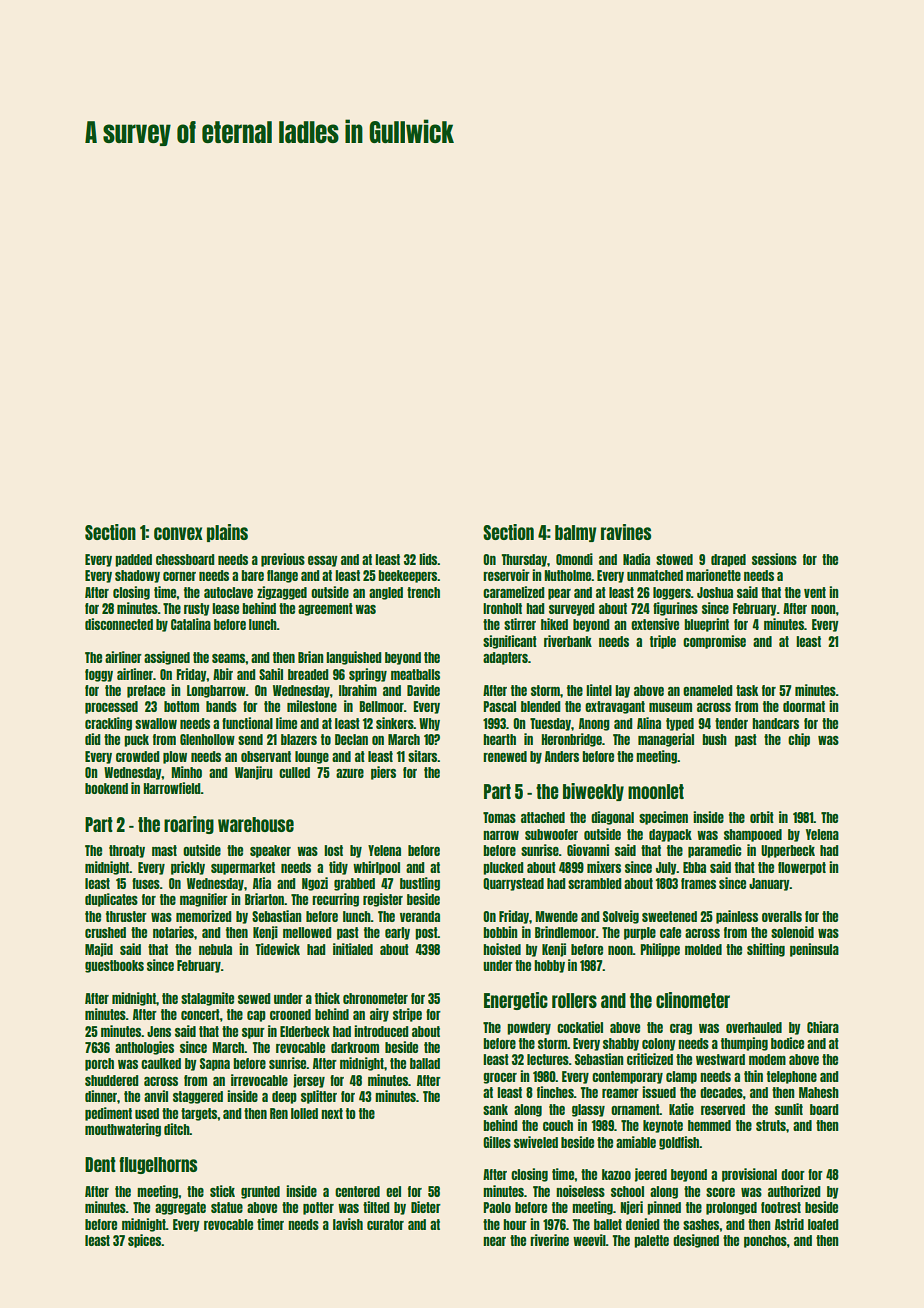 This document has width=924, height=1308. Describe the element at coordinates (375, 998) in the document. I see `chronometer` at that location.
